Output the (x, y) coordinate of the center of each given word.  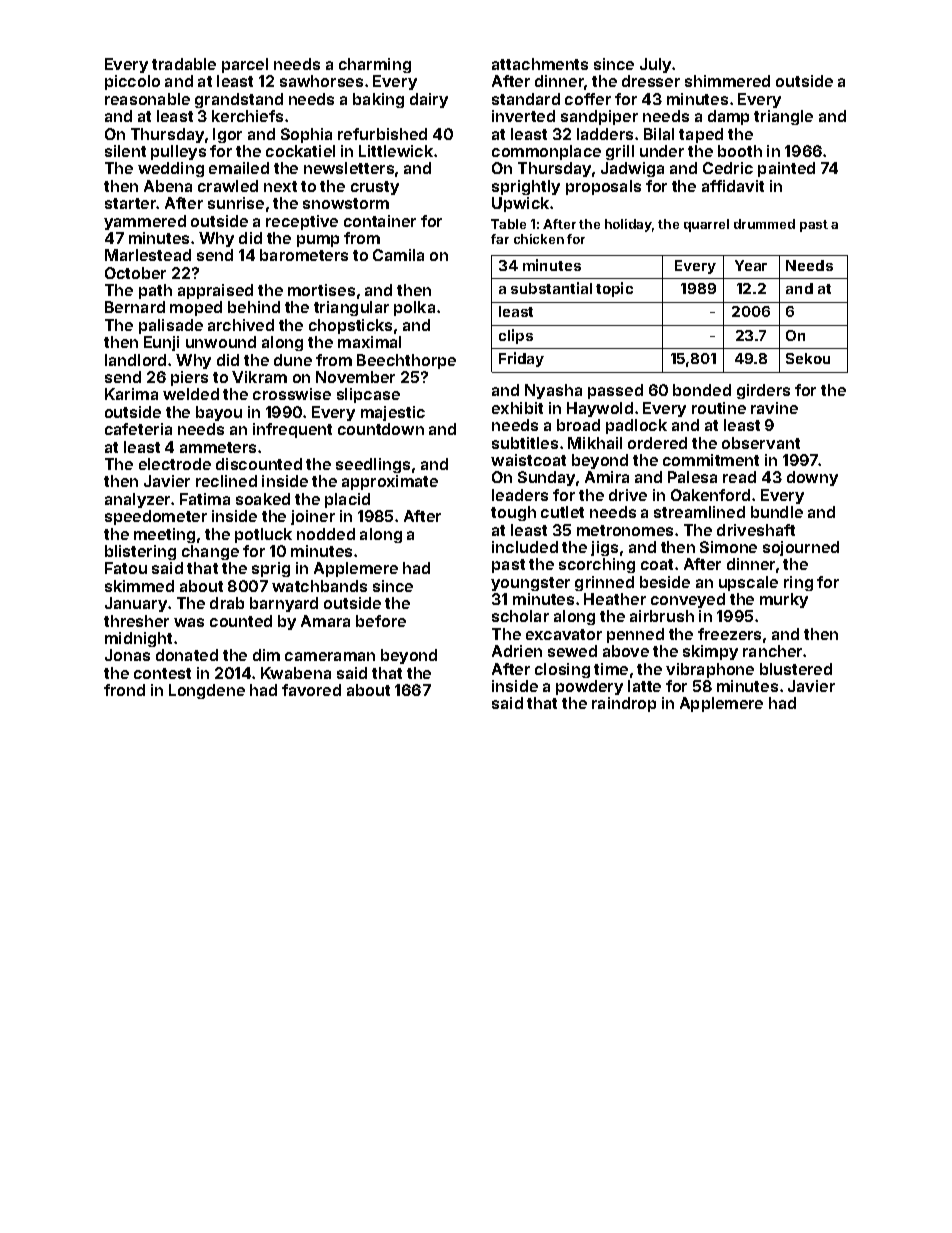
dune (293, 360)
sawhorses (321, 81)
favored (311, 690)
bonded (702, 390)
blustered (796, 669)
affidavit (733, 186)
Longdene (207, 691)
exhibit (517, 408)
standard (526, 99)
